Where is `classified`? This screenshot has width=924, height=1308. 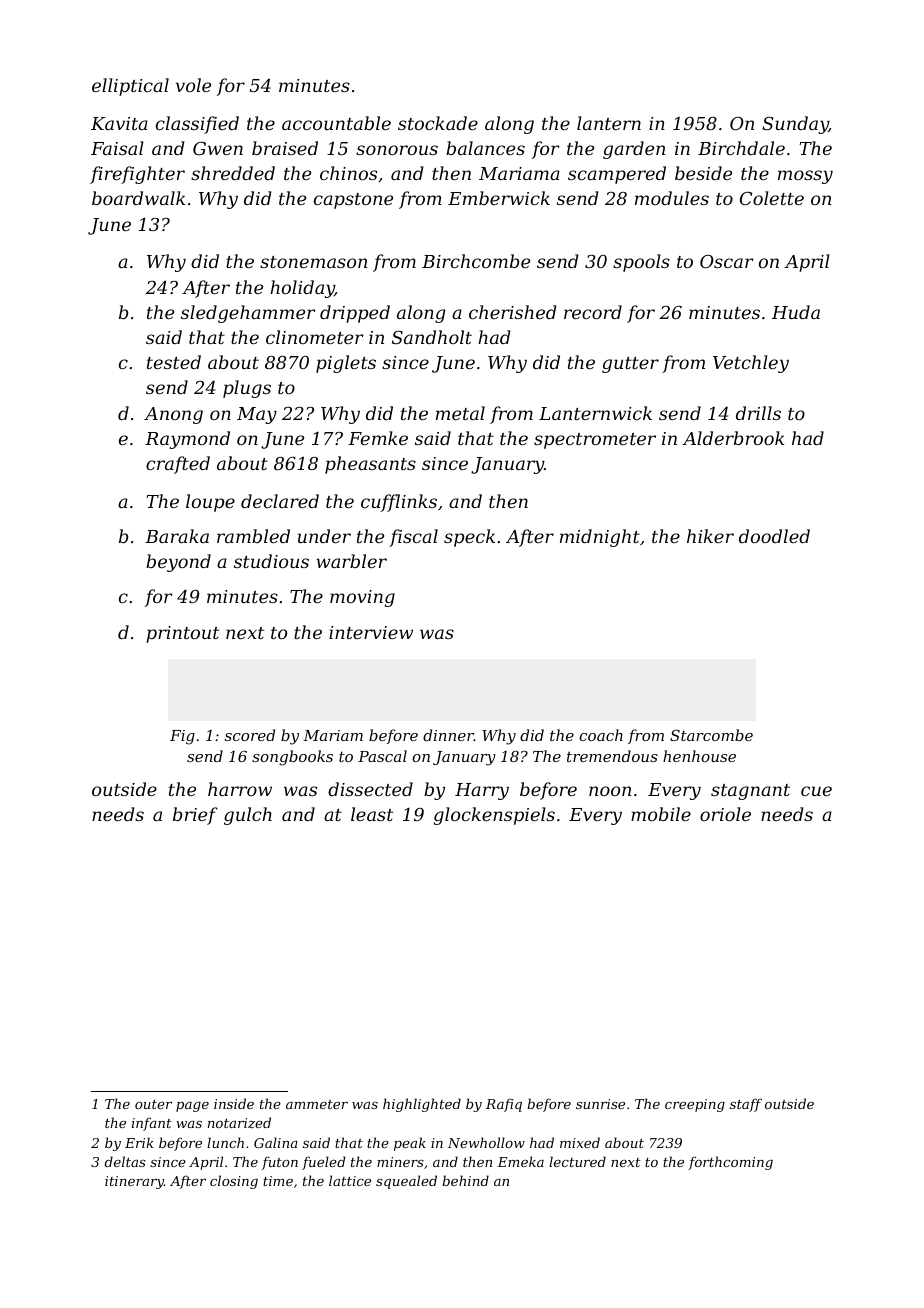 classified is located at coordinates (197, 125).
